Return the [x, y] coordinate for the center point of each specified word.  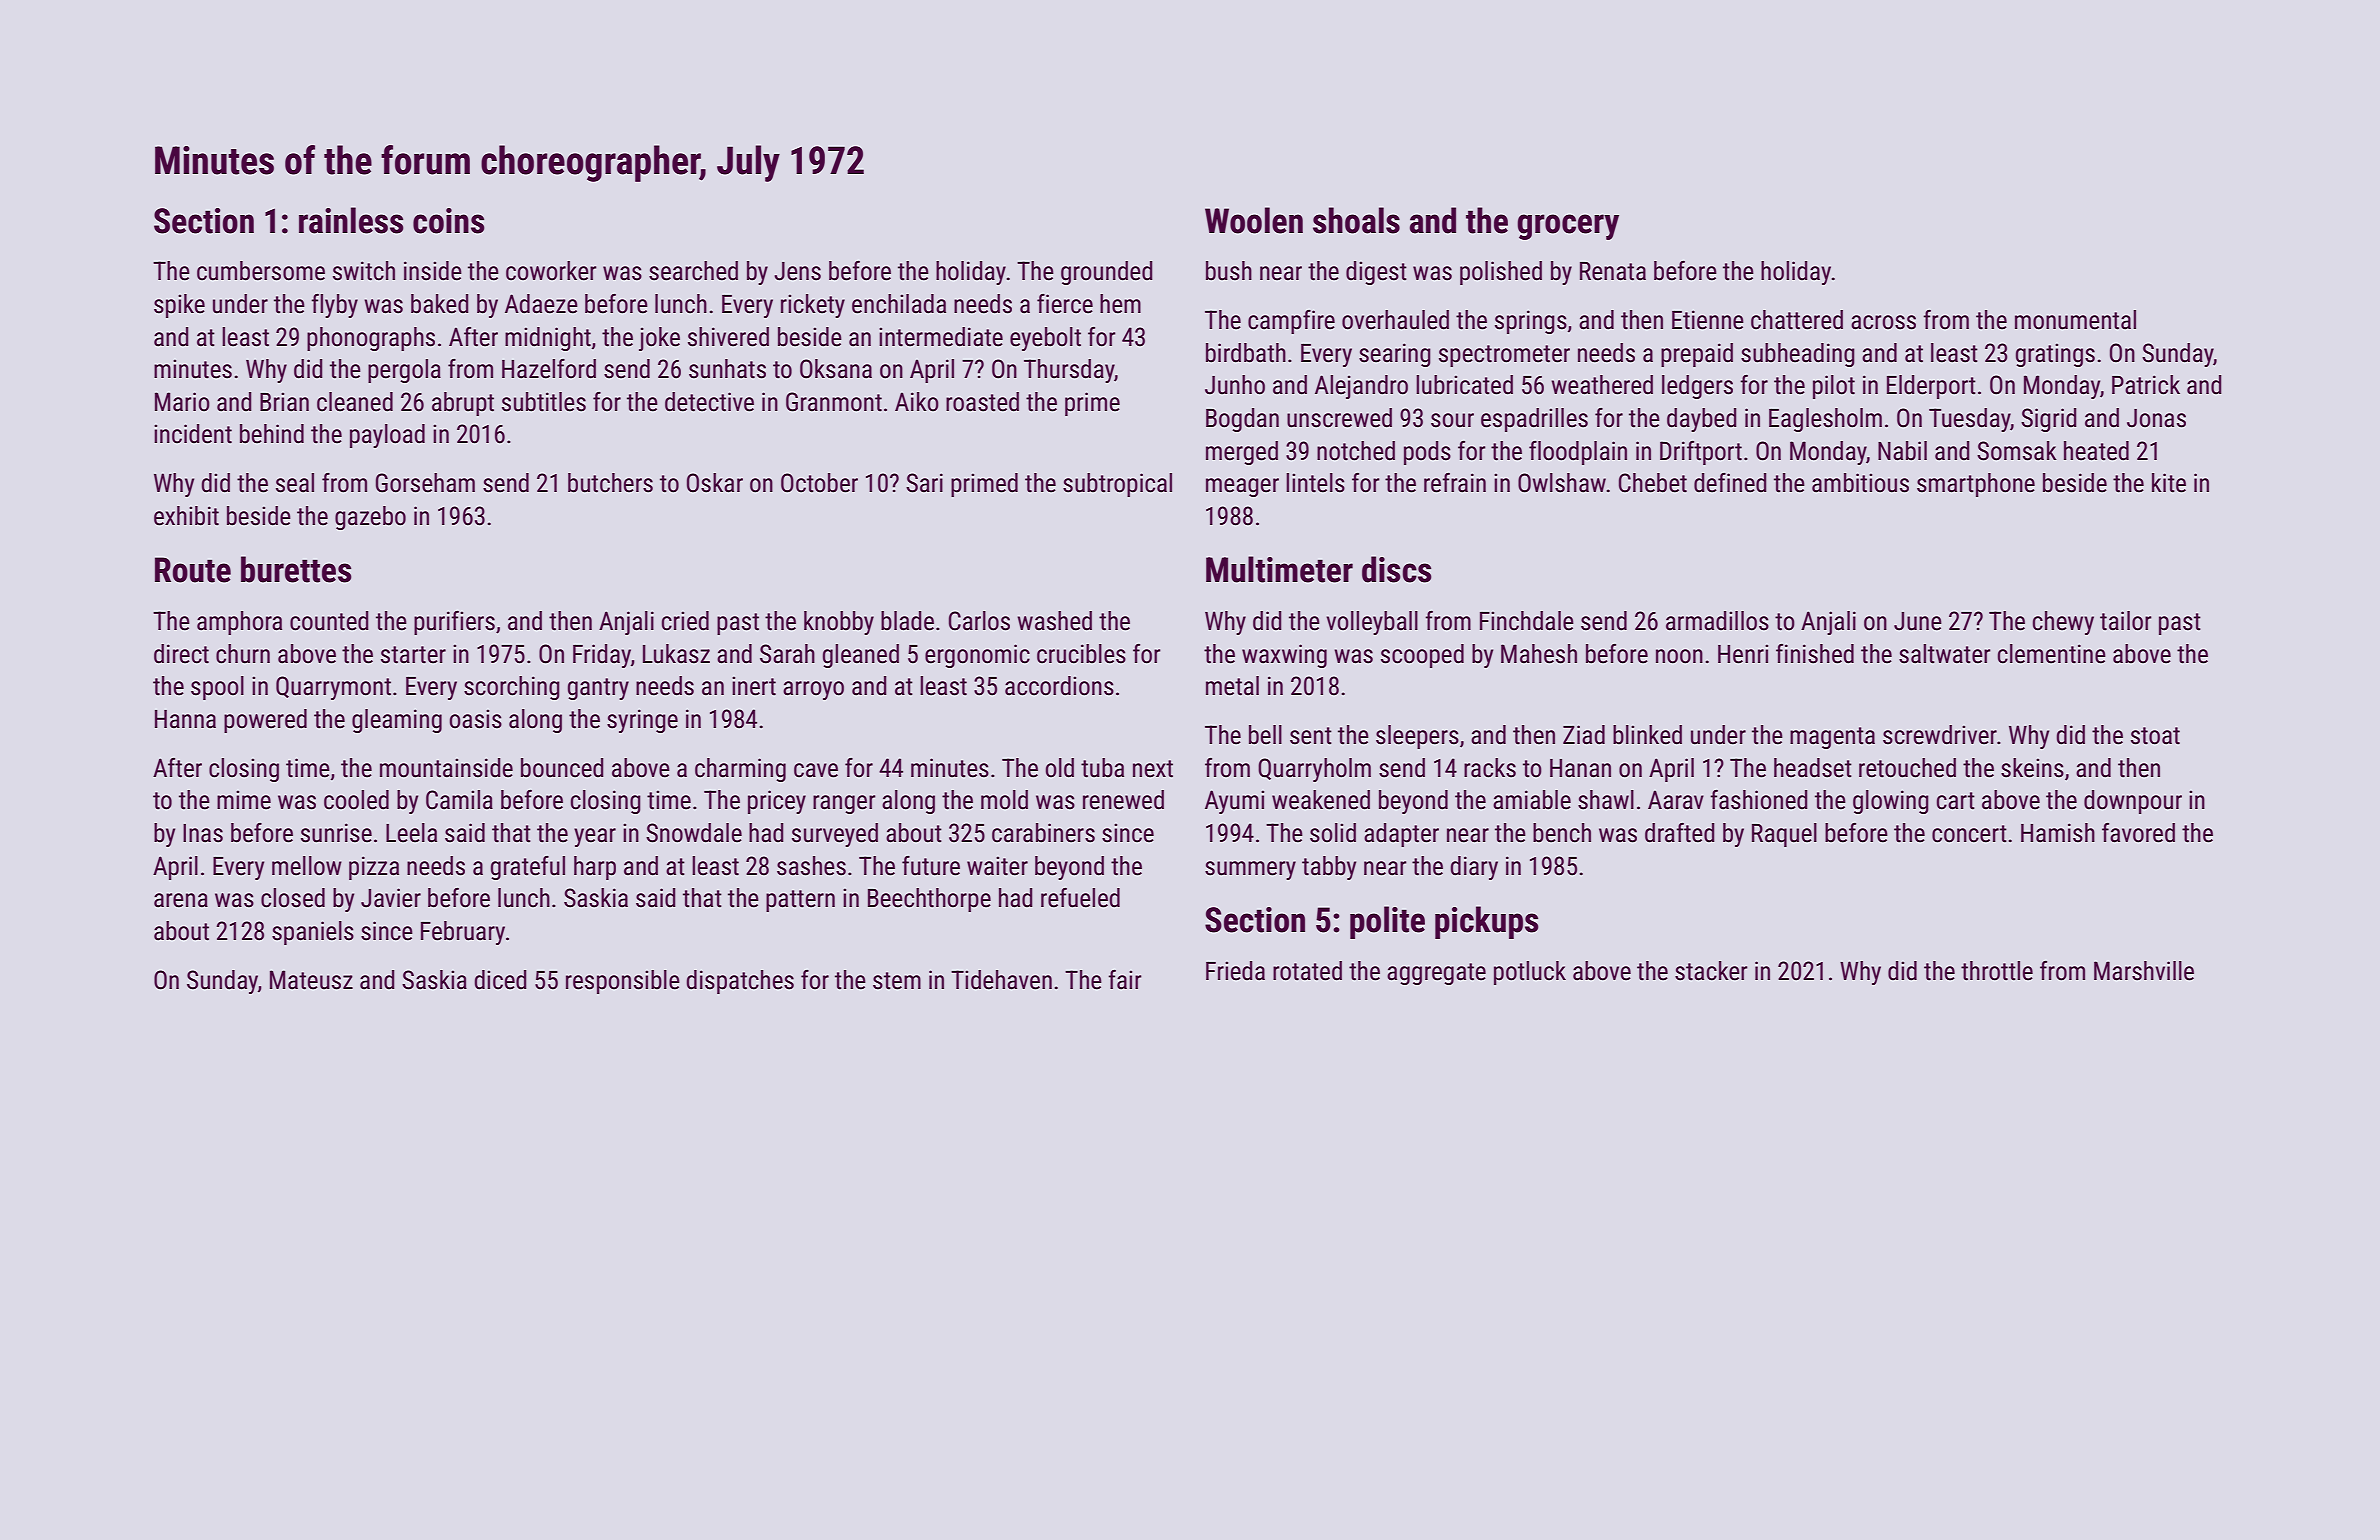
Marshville [2144, 971]
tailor [2126, 621]
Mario [182, 402]
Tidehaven [1001, 980]
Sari [924, 483]
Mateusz [311, 980]
